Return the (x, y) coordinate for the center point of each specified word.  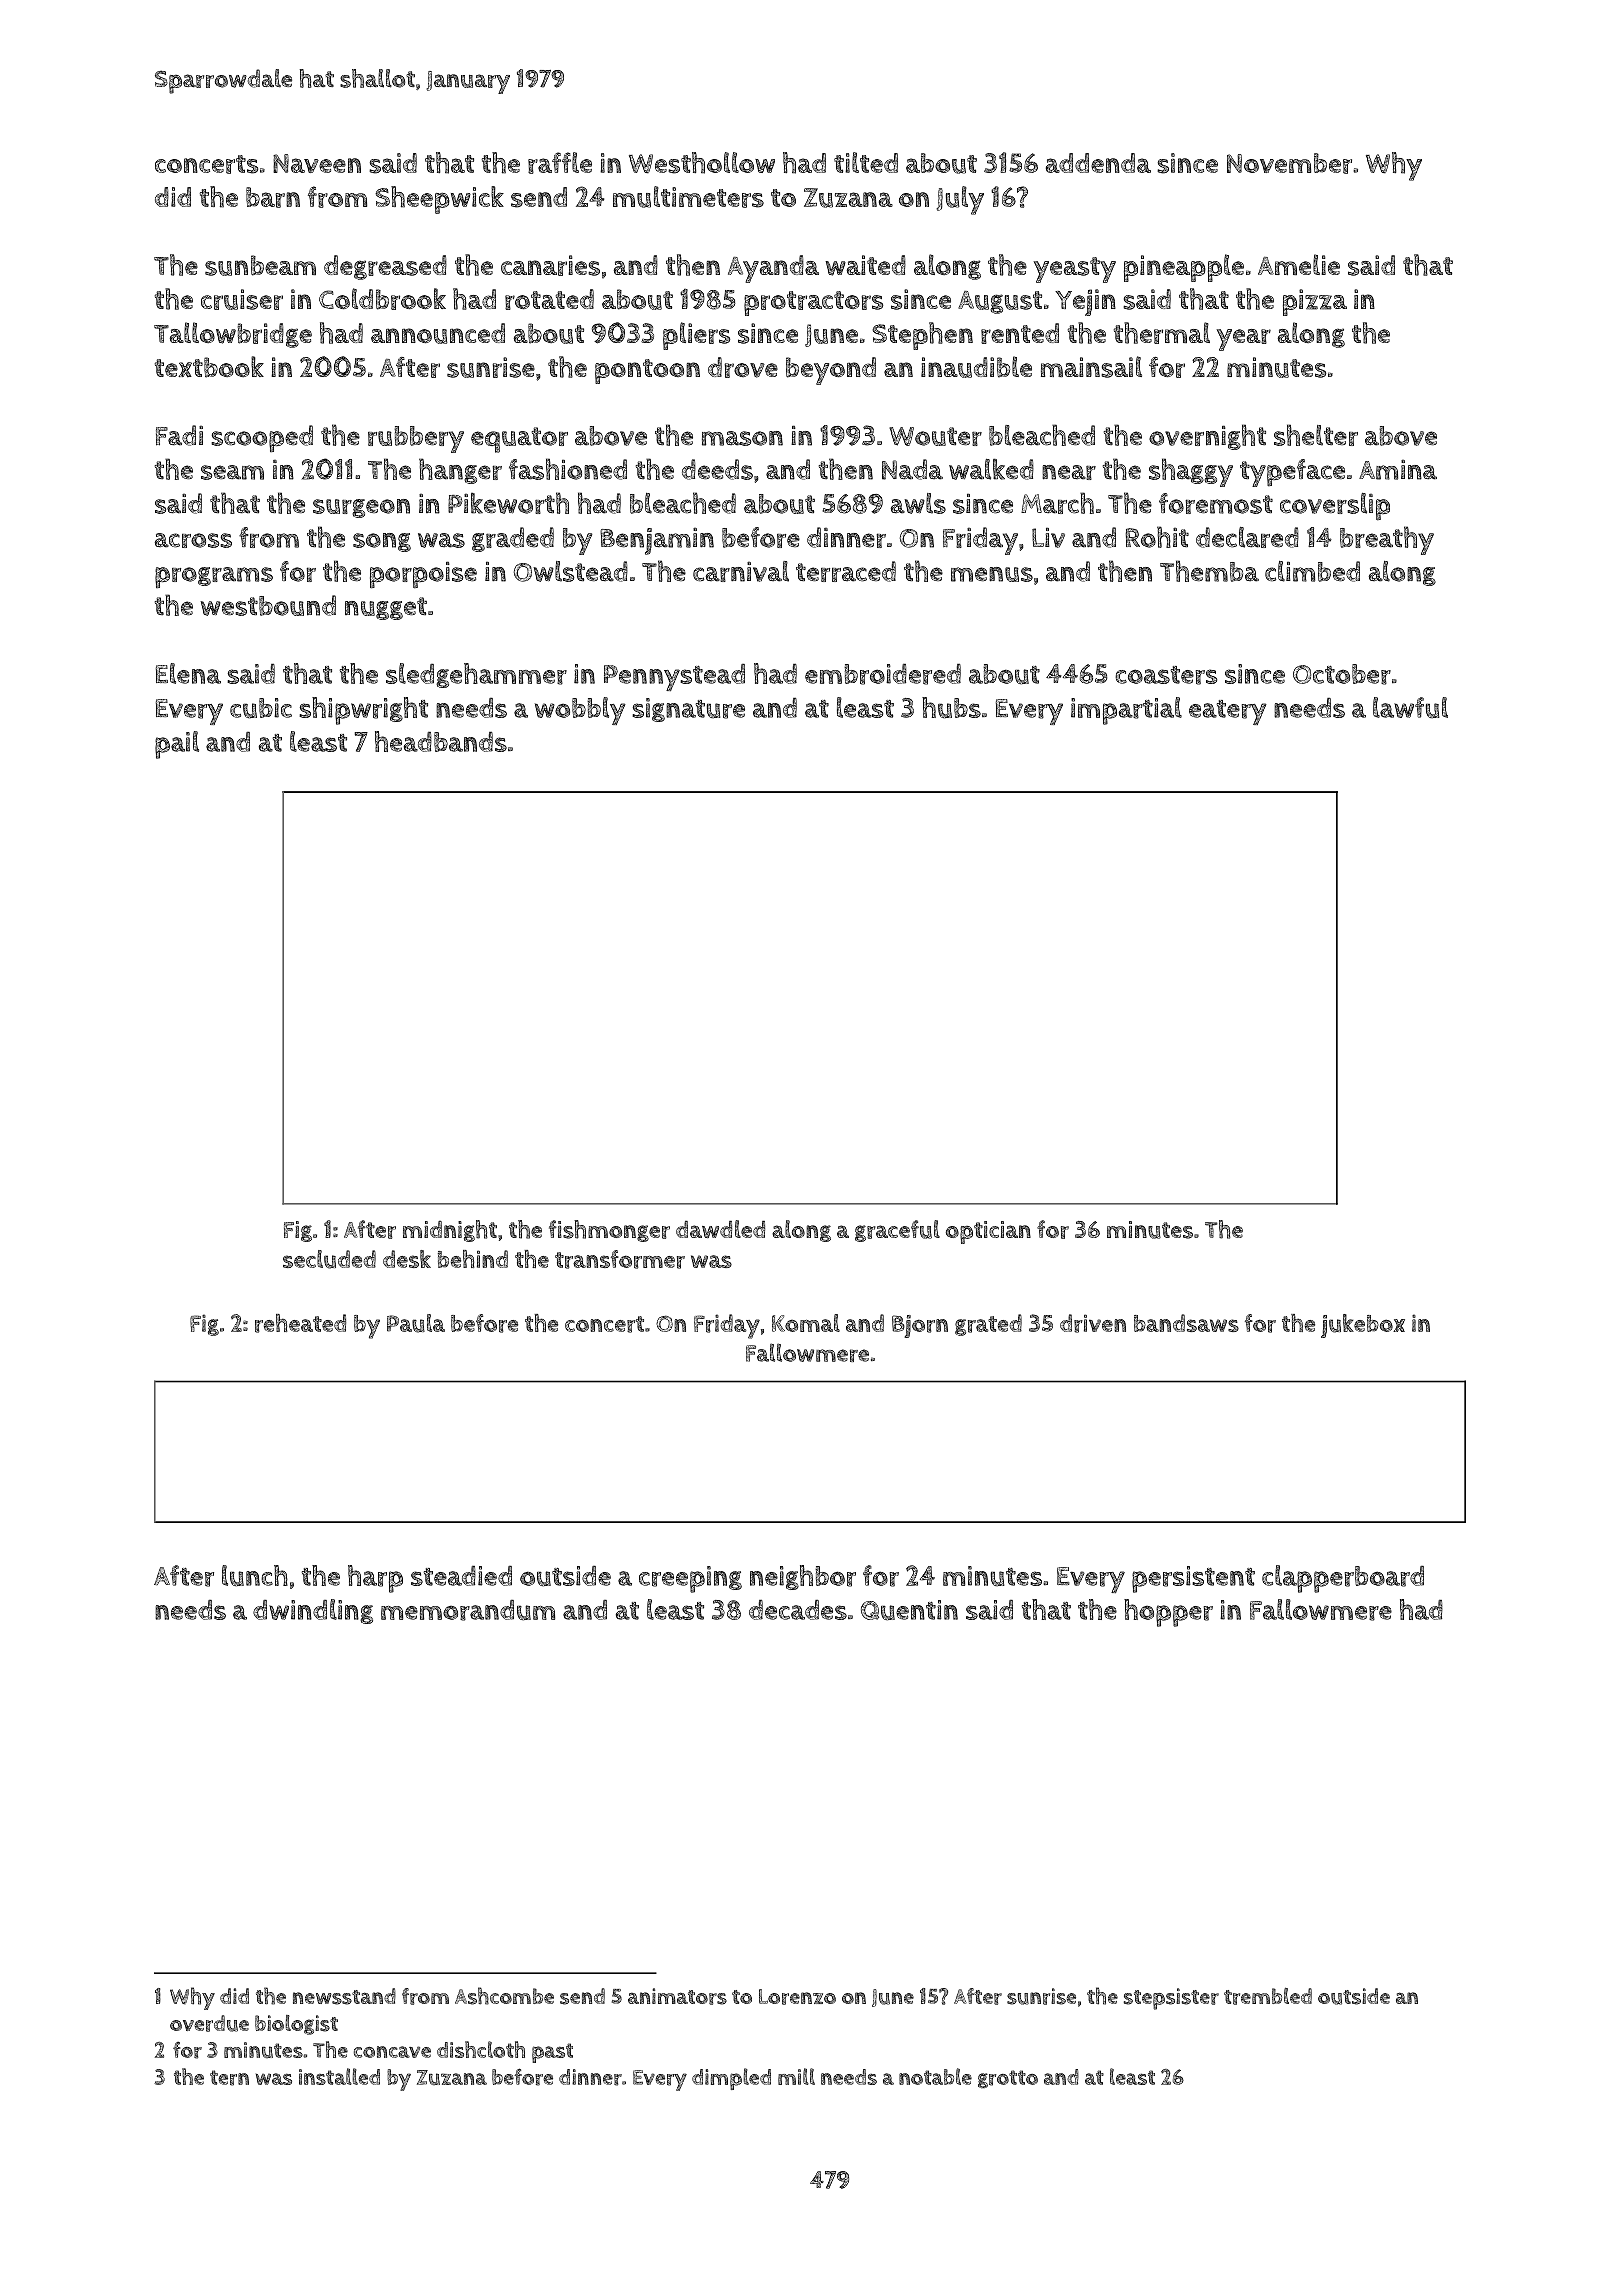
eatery (1228, 712)
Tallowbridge (233, 335)
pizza (1315, 302)
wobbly (580, 711)
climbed (1312, 571)
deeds (717, 469)
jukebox (1363, 1326)
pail (177, 745)
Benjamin (657, 541)
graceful (897, 1231)
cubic (261, 708)
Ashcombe (504, 1996)
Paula (416, 1323)
